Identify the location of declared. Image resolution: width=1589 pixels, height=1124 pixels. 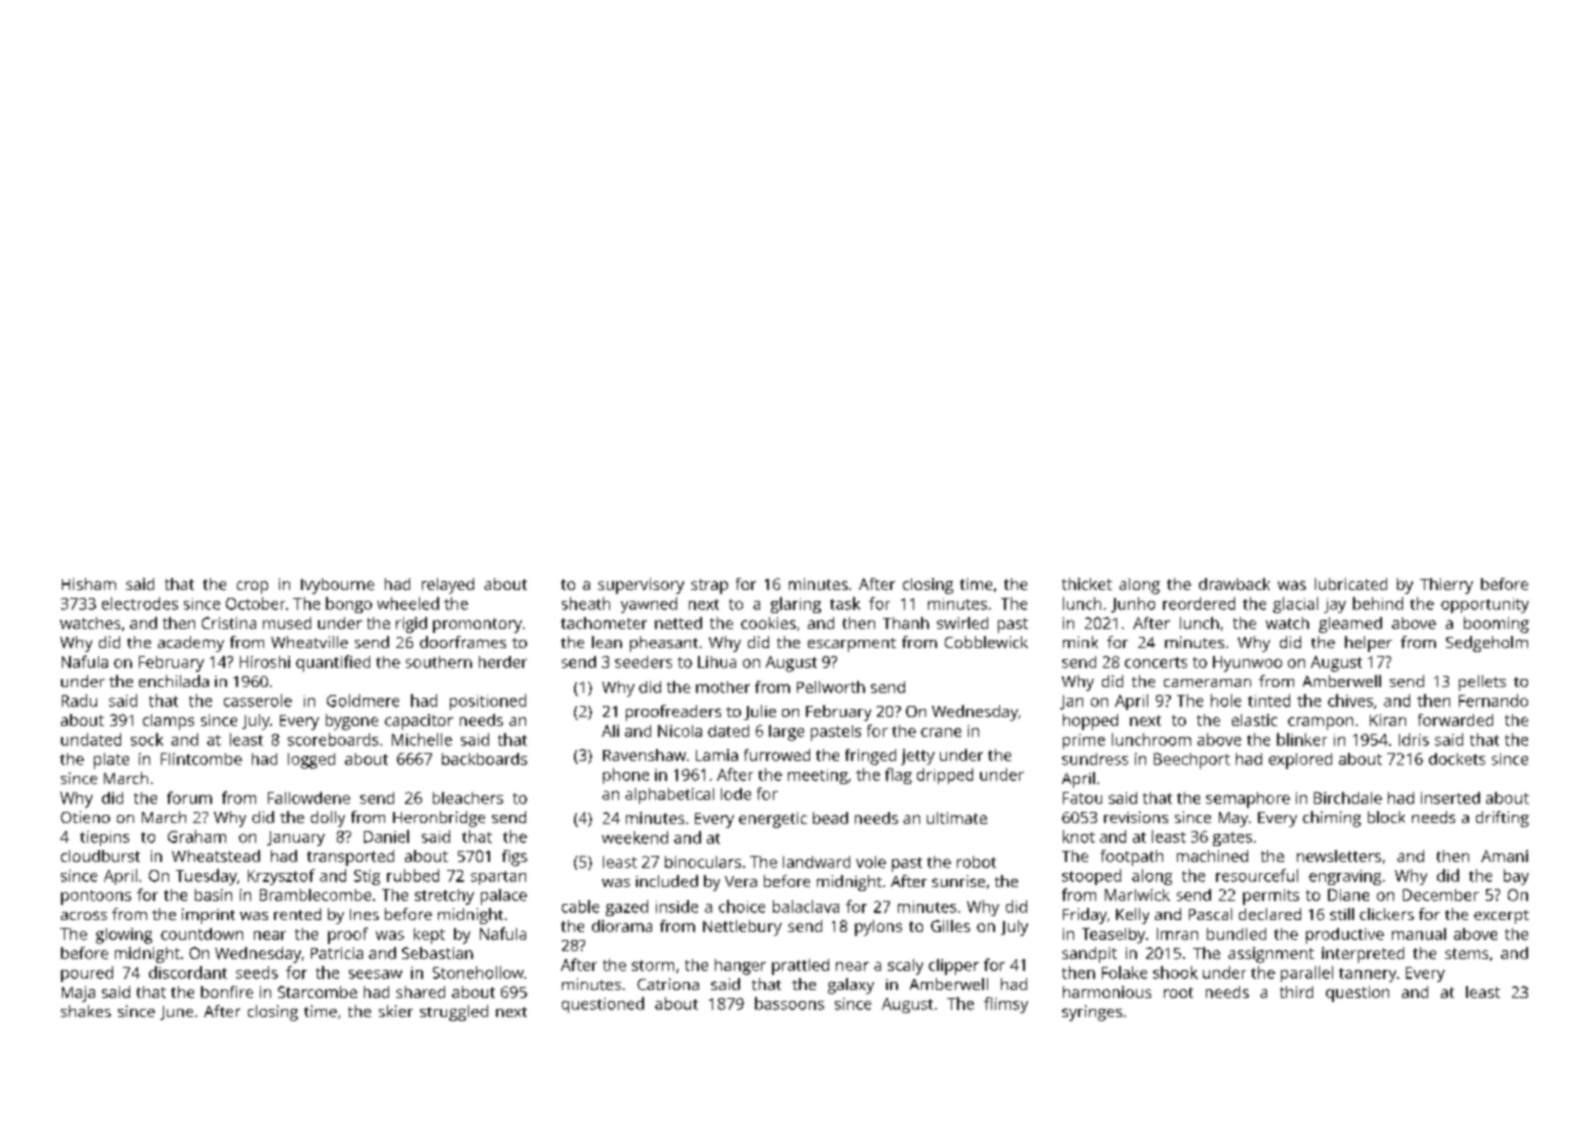
(1270, 914).
